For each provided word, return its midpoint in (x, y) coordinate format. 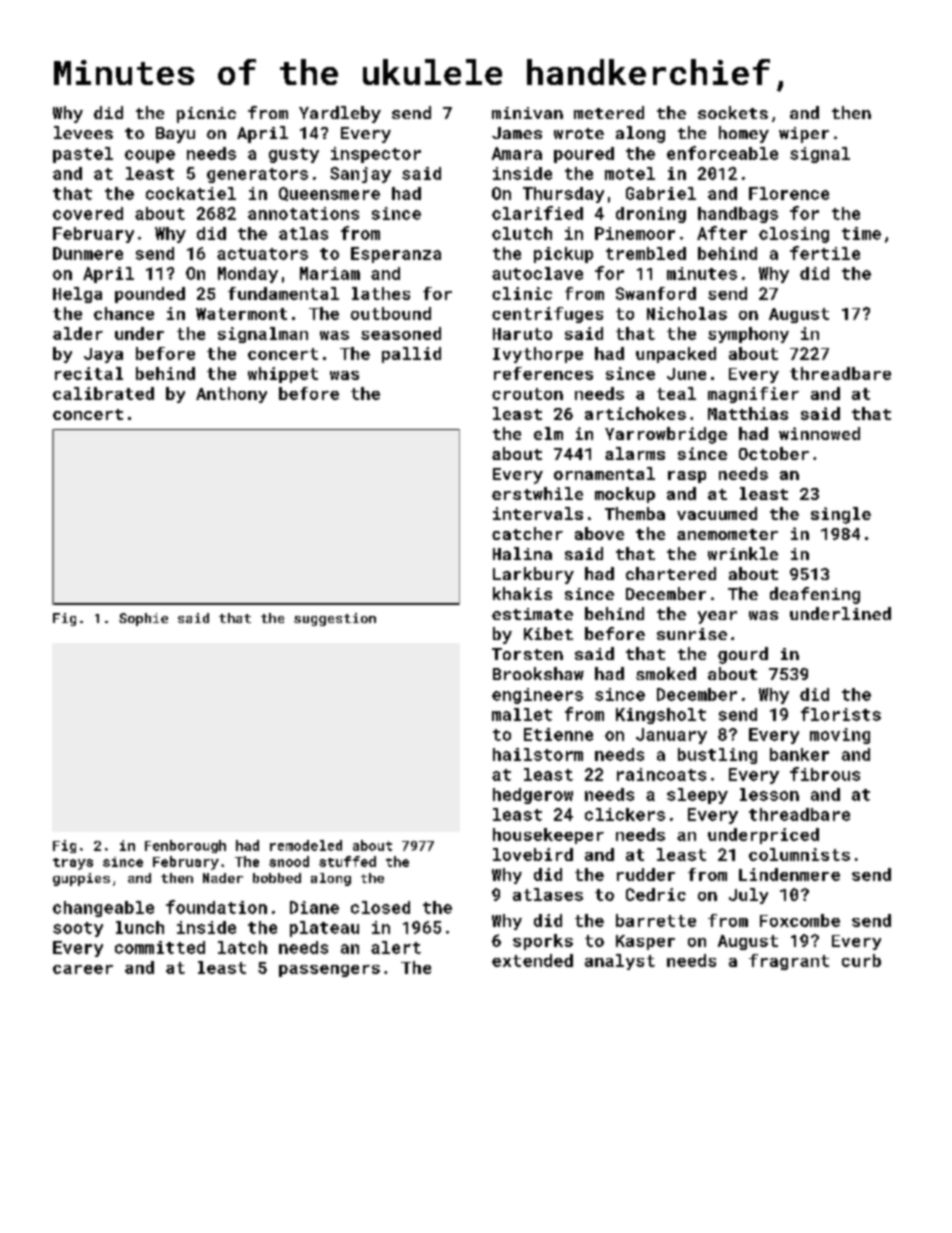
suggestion (335, 619)
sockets (733, 112)
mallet (522, 714)
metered (609, 112)
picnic (206, 115)
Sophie (143, 619)
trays (73, 864)
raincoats (661, 774)
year (717, 617)
